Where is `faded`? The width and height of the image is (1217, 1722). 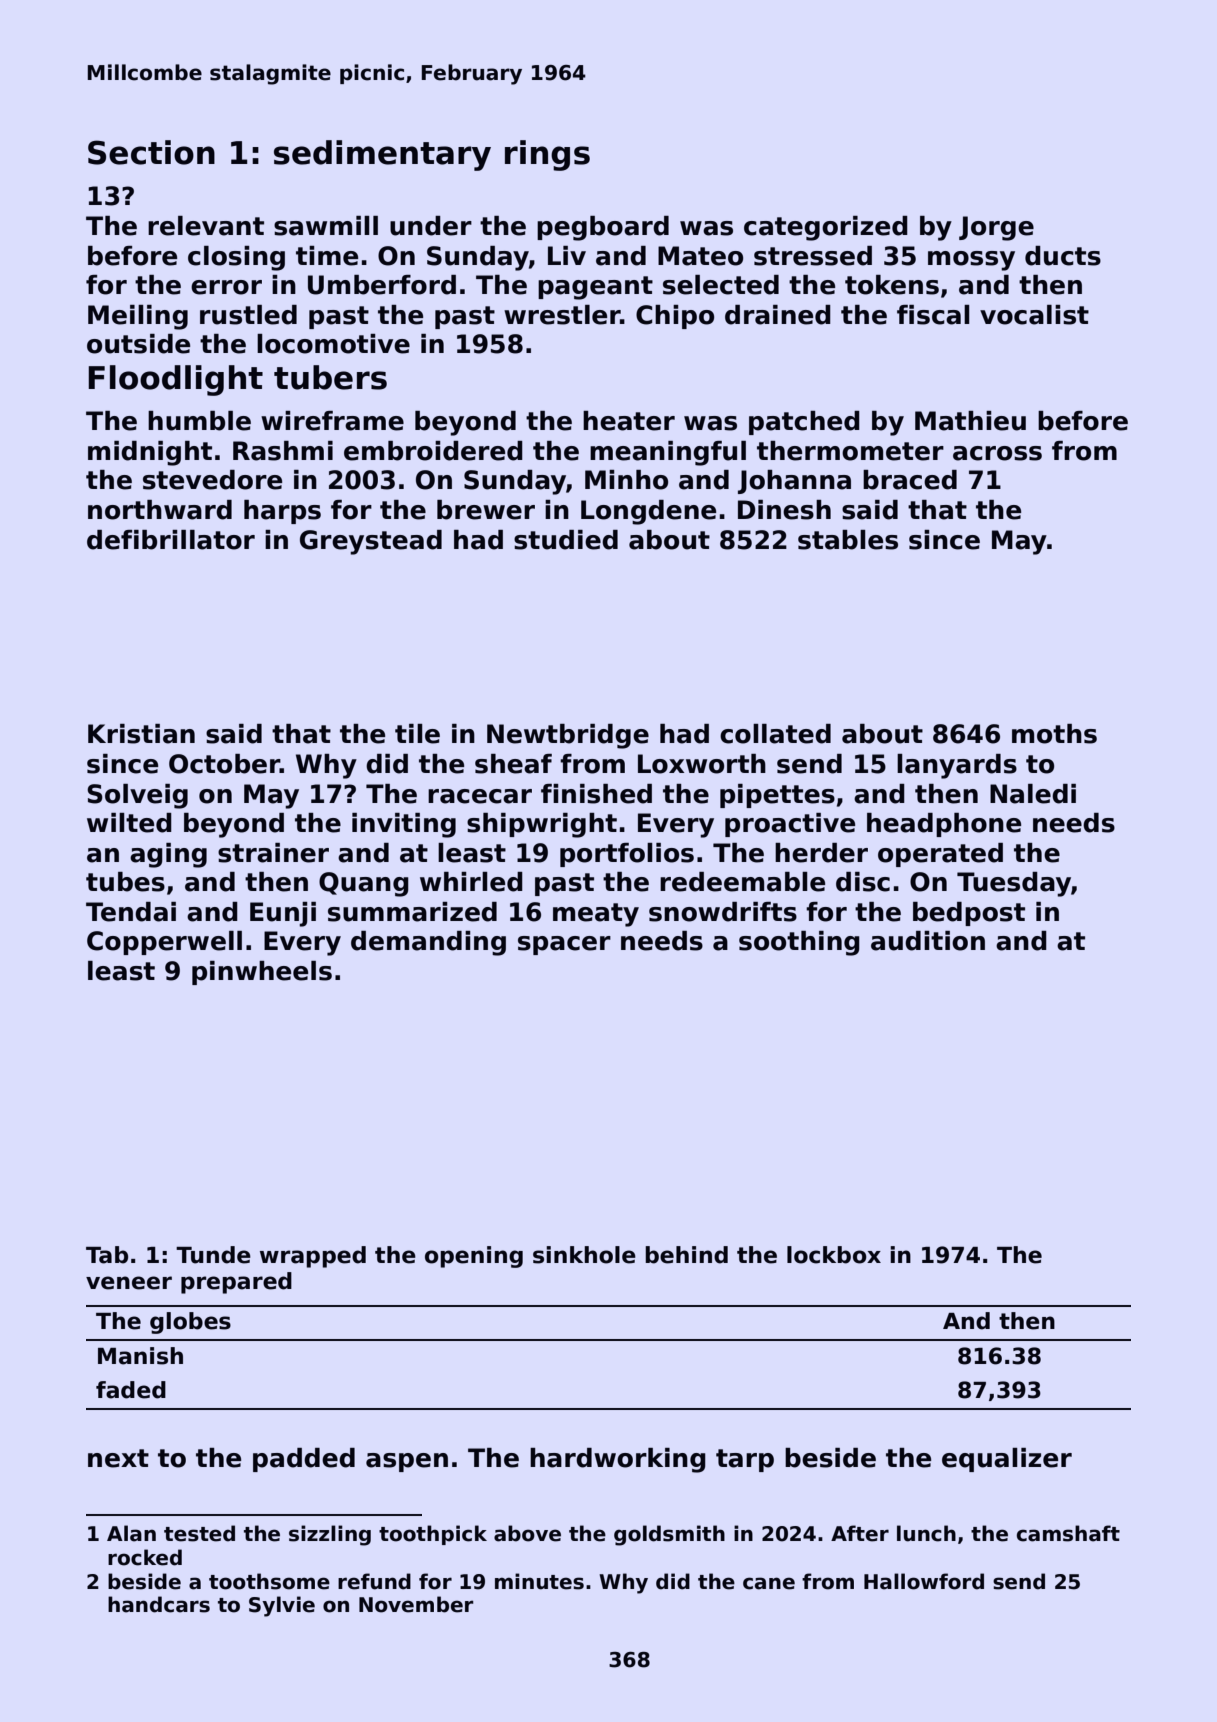 faded is located at coordinates (131, 1390).
